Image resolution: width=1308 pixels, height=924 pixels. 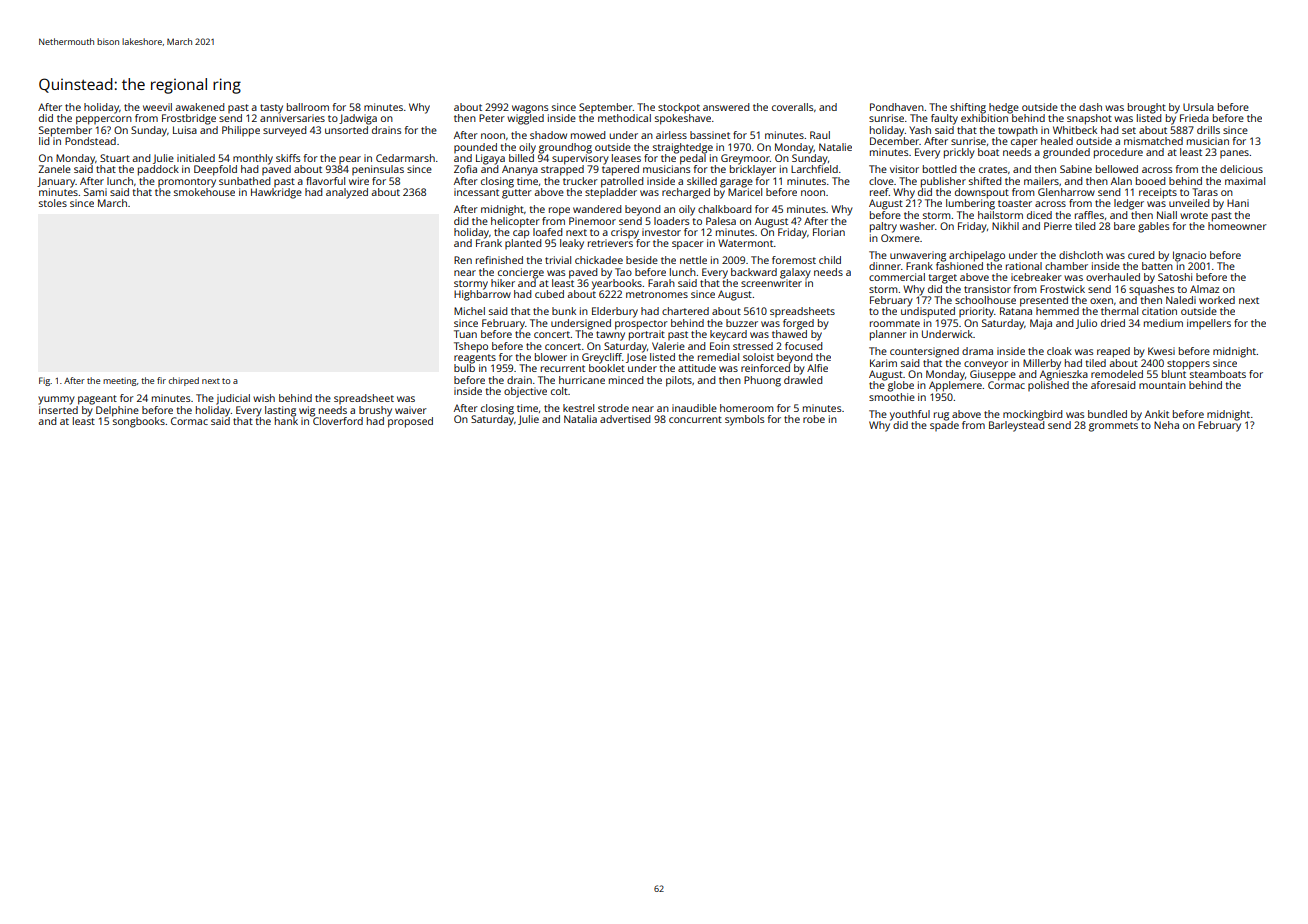 What do you see at coordinates (642, 260) in the image?
I see `beside` at bounding box center [642, 260].
